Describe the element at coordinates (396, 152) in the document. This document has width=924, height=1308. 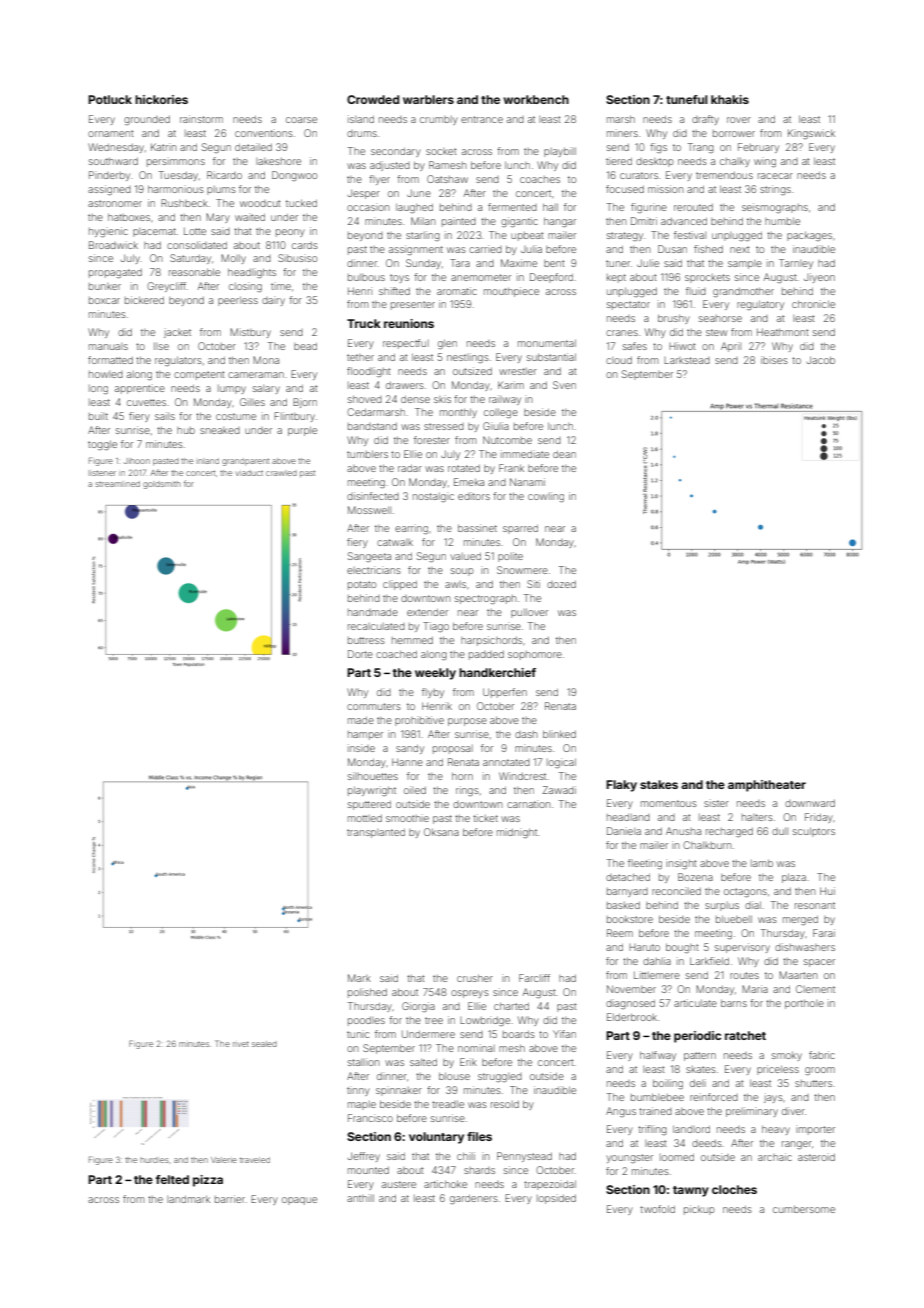
I see `secondary` at that location.
